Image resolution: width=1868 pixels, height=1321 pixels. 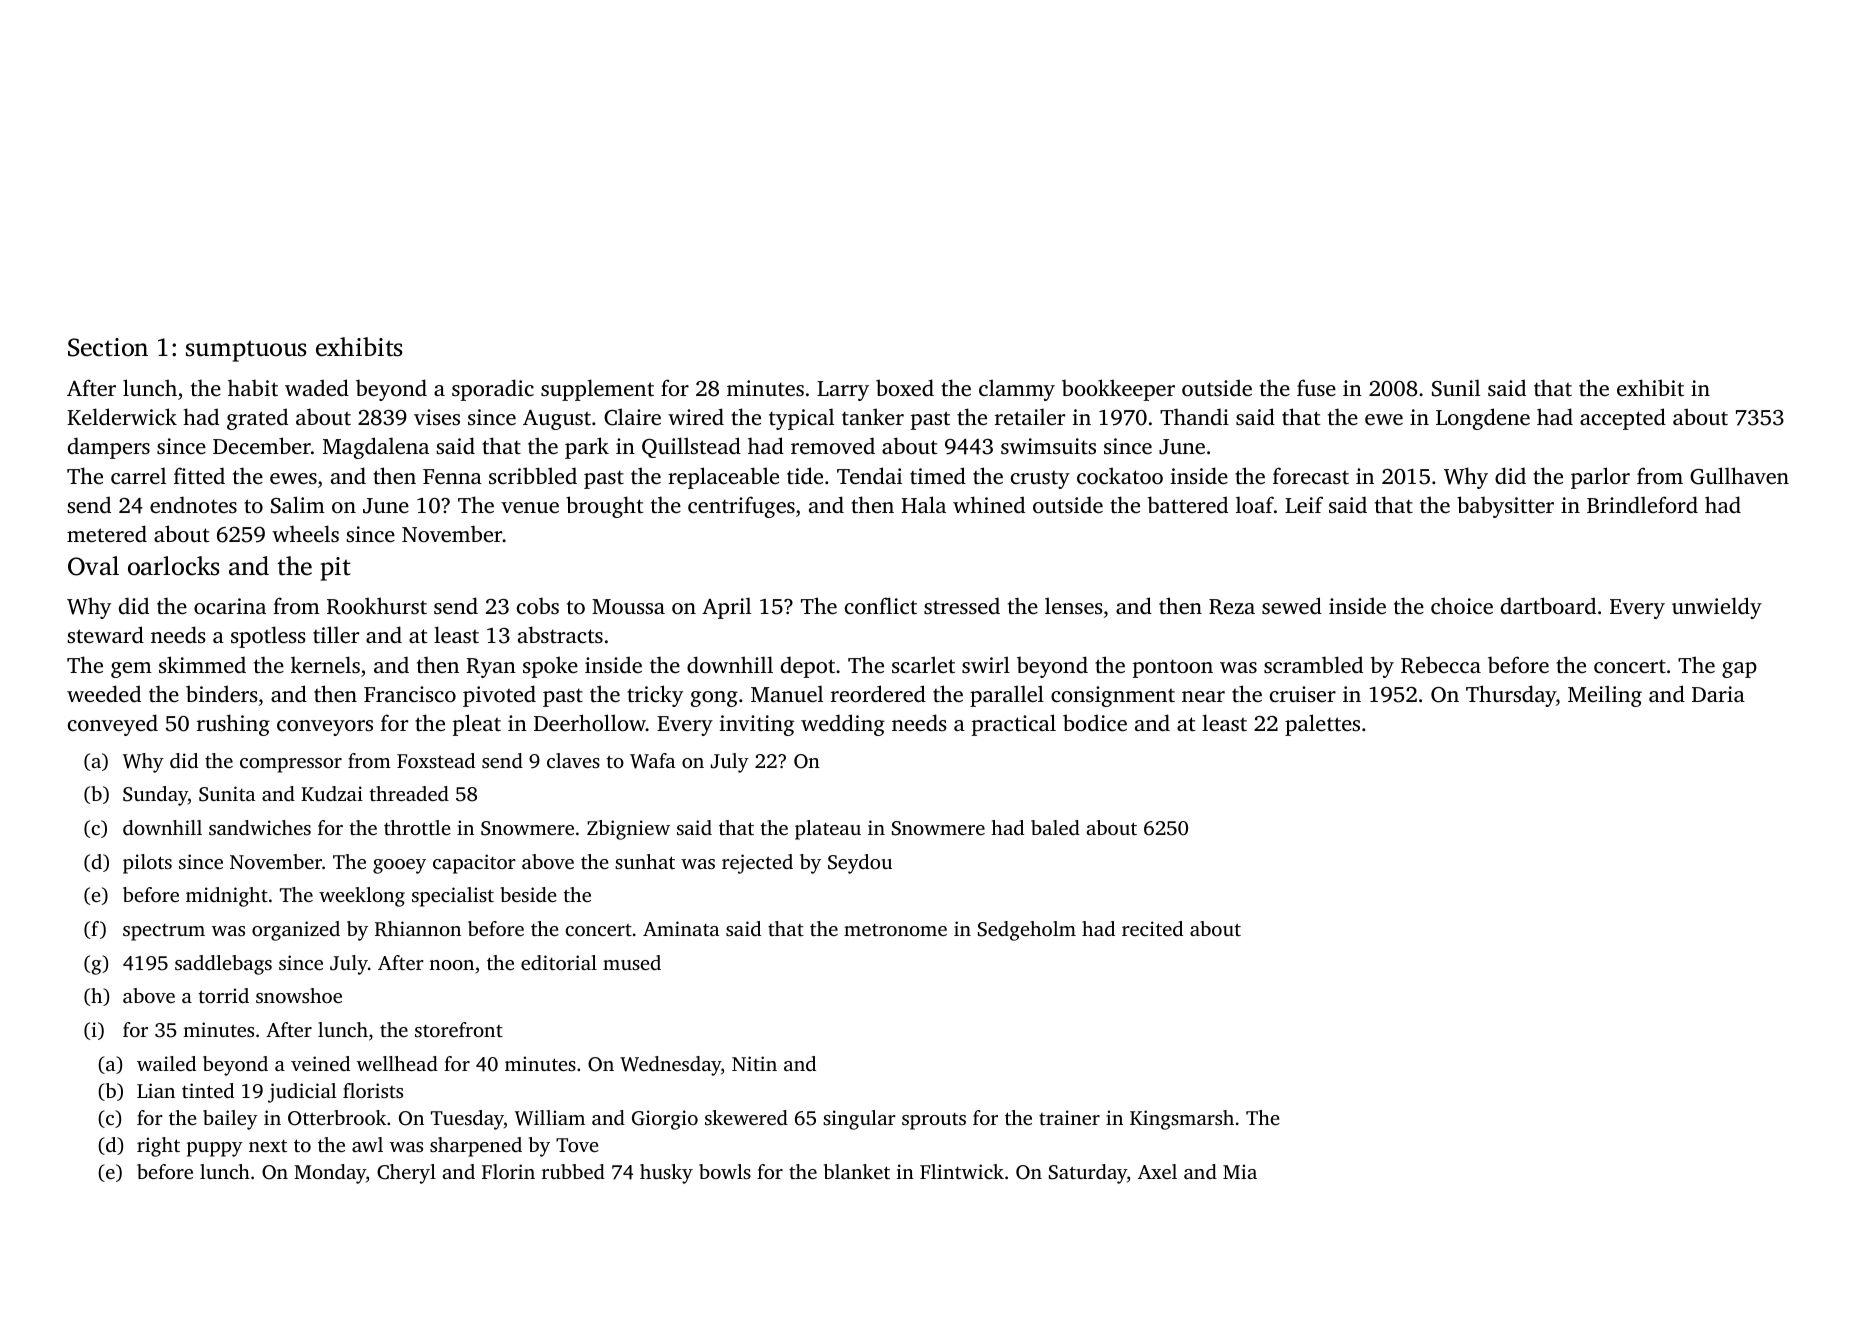 I want to click on boxed, so click(x=905, y=387).
